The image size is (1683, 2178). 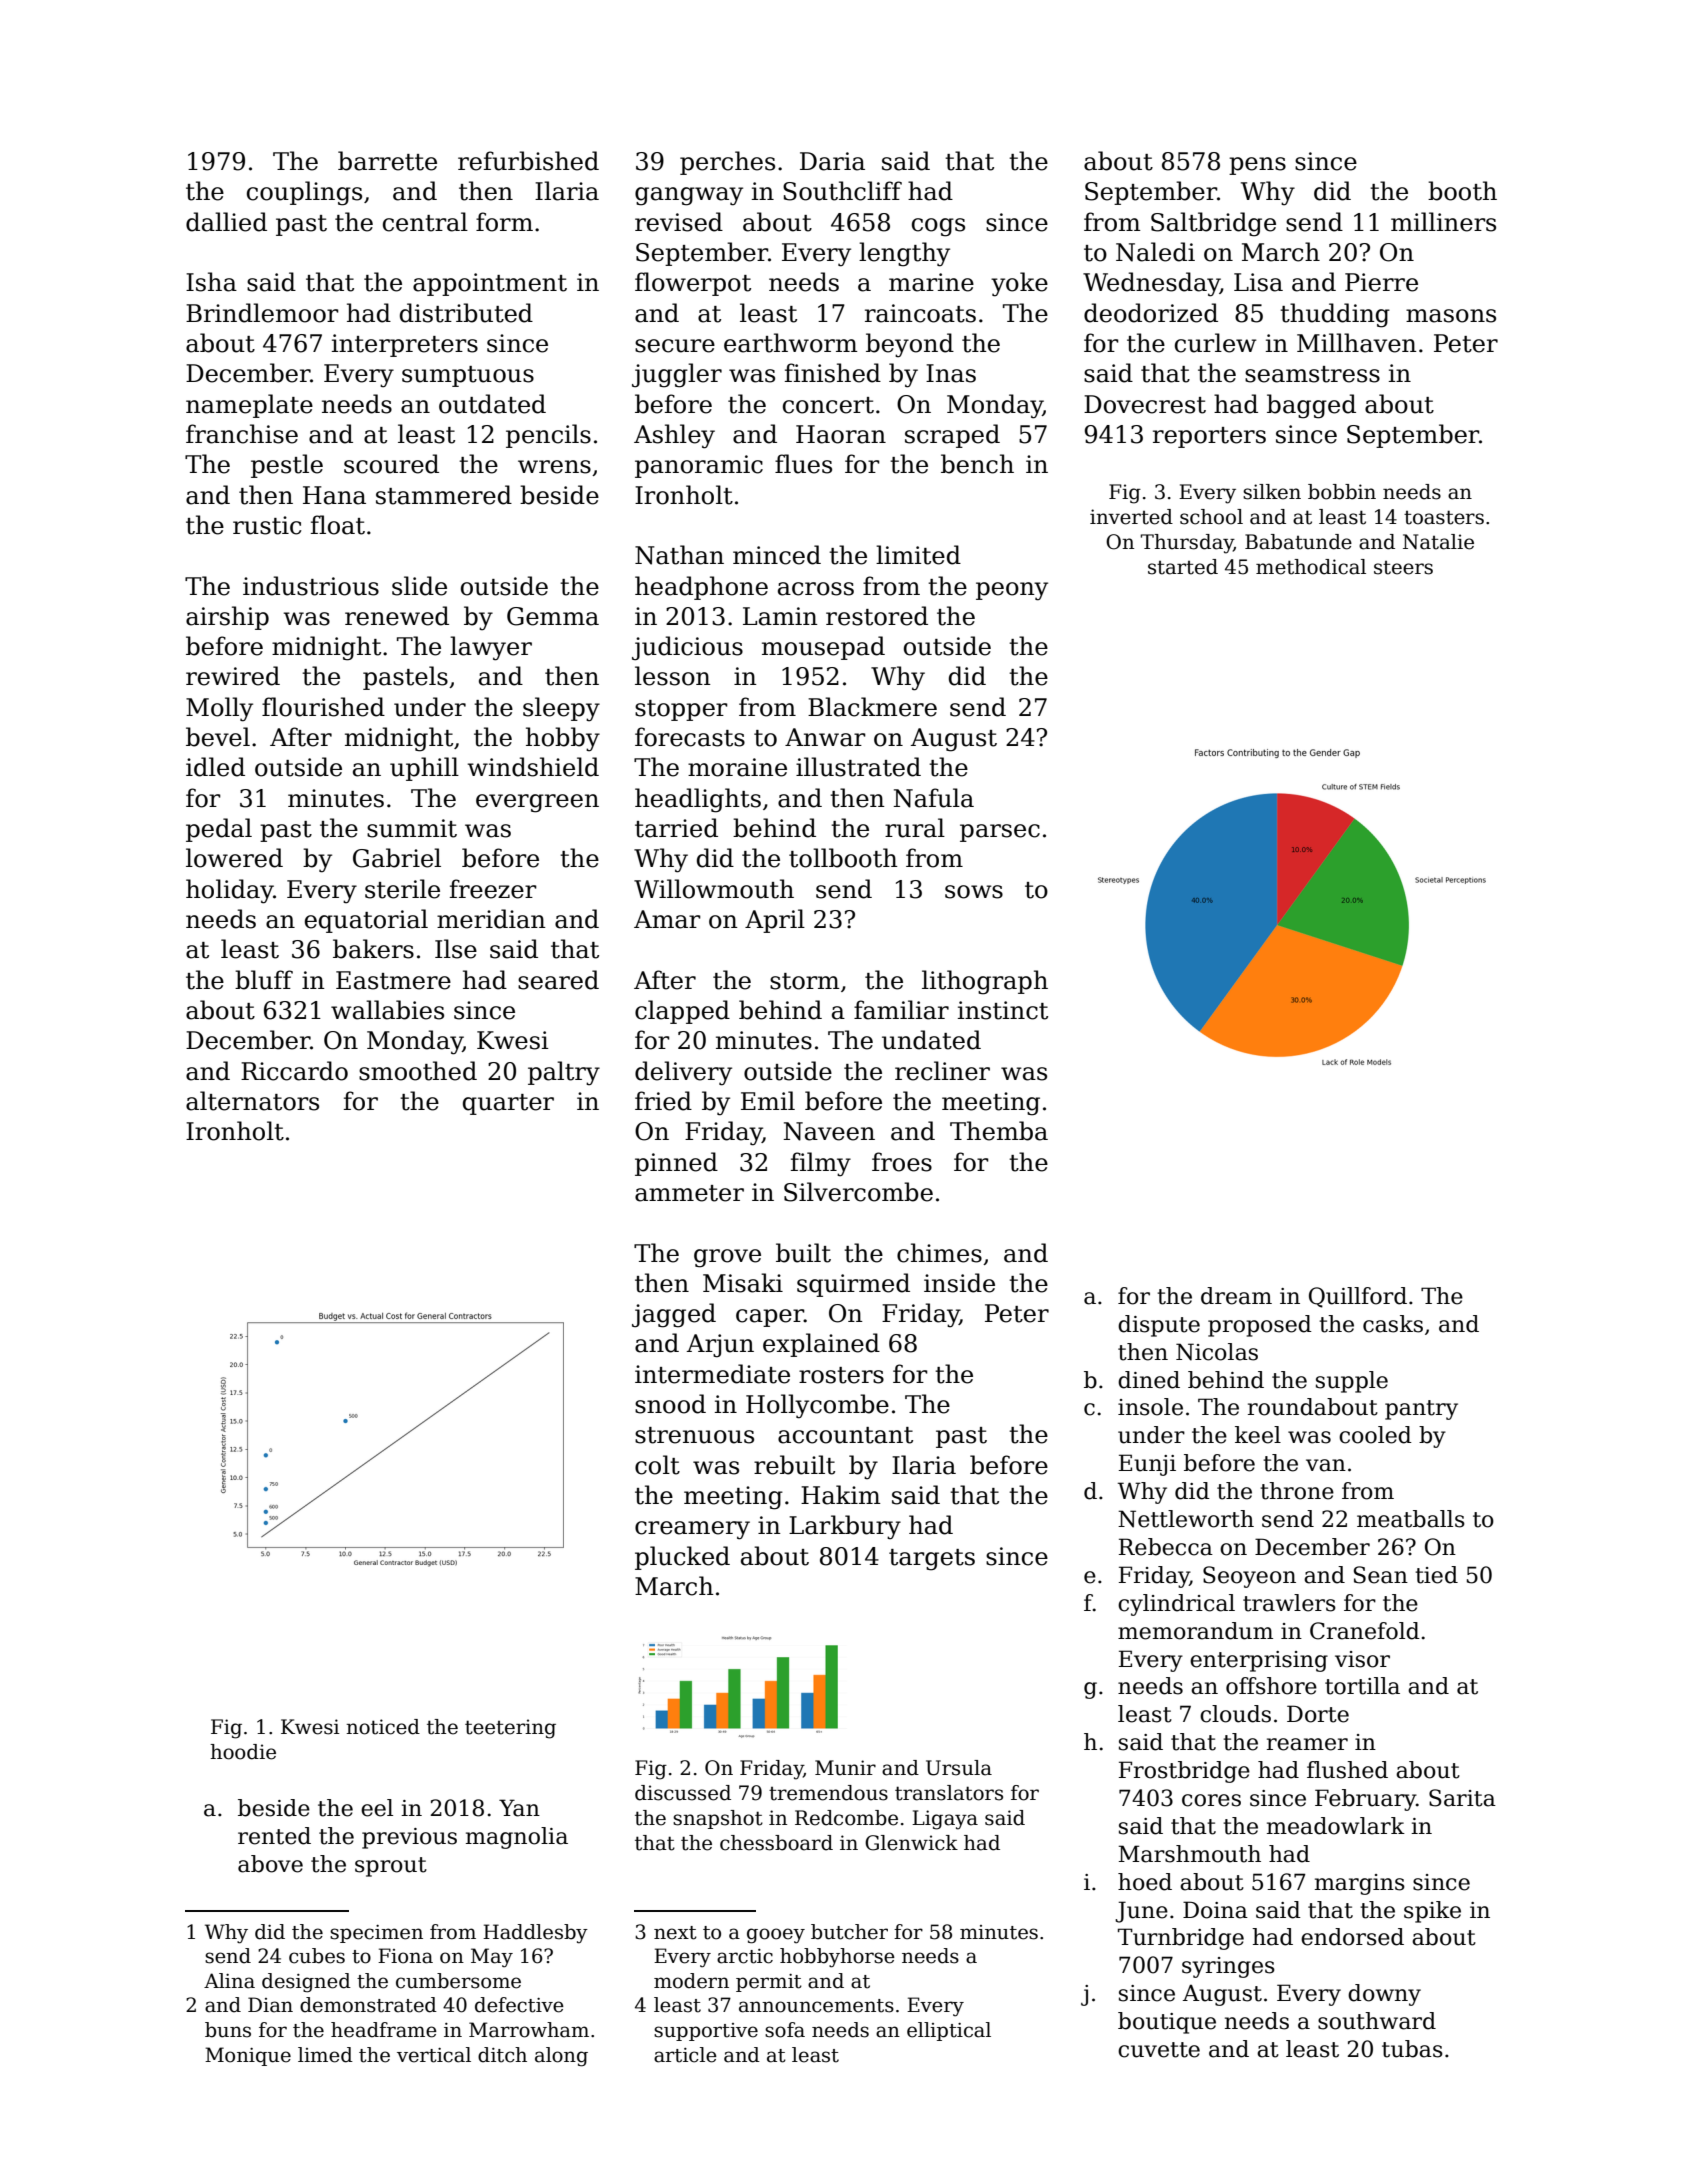 I want to click on cylindrical, so click(x=1176, y=1605).
